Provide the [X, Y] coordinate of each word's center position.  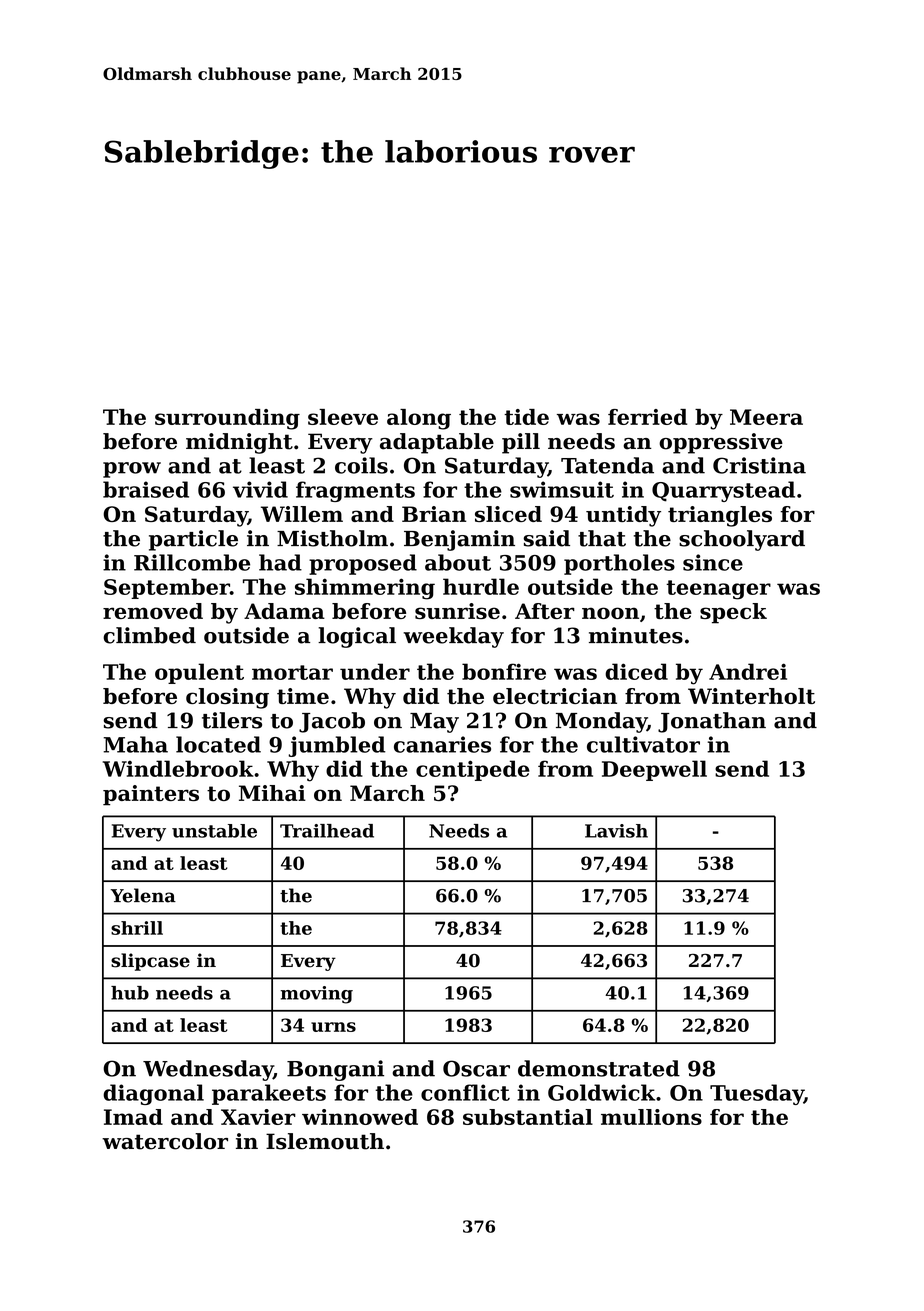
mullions [651, 1117]
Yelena [143, 895]
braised [146, 489]
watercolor [165, 1141]
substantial [528, 1117]
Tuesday [757, 1094]
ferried [647, 417]
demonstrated [599, 1068]
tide [526, 417]
